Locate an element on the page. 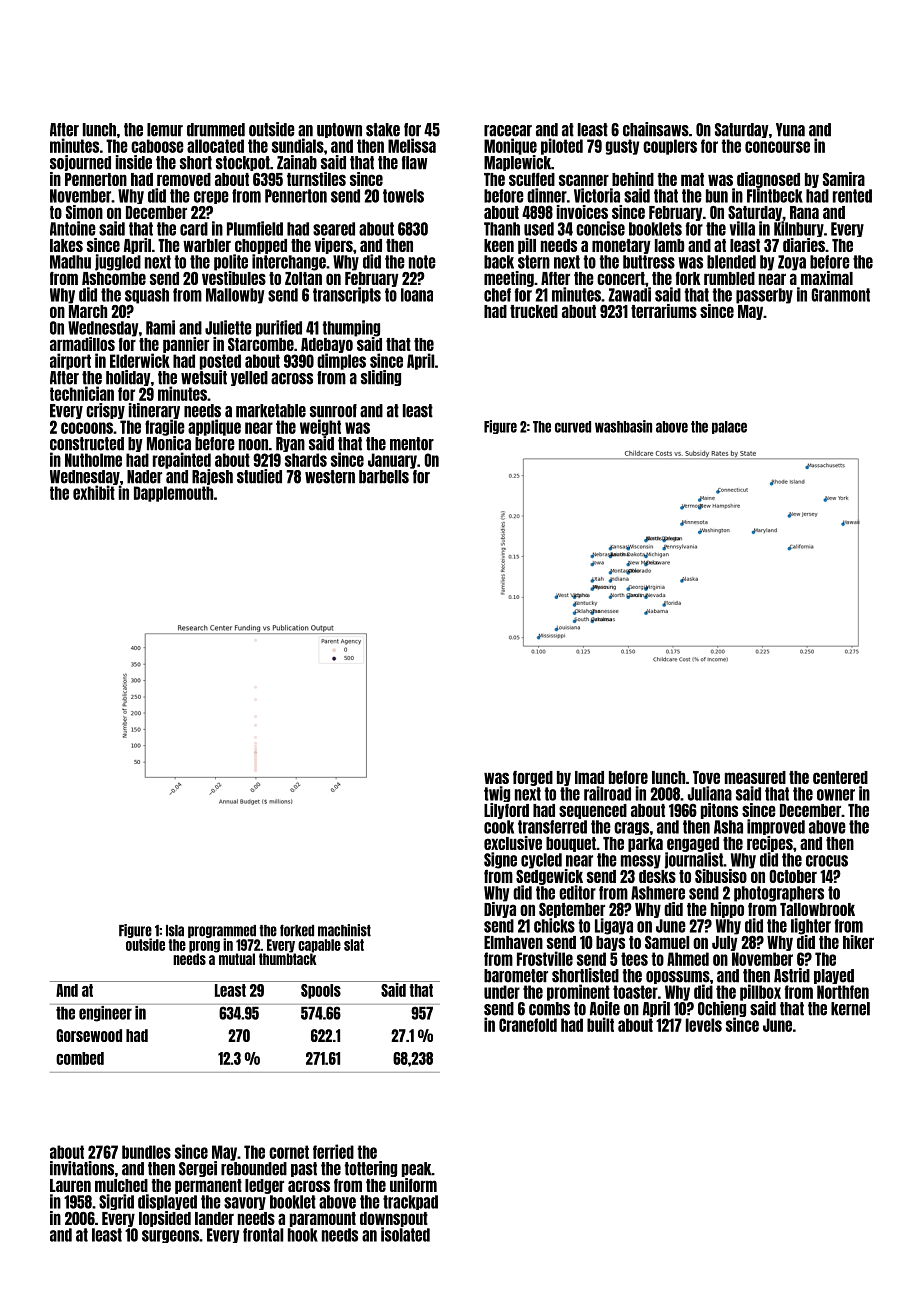 Image resolution: width=924 pixels, height=1314 pixels. isolated is located at coordinates (405, 1234).
